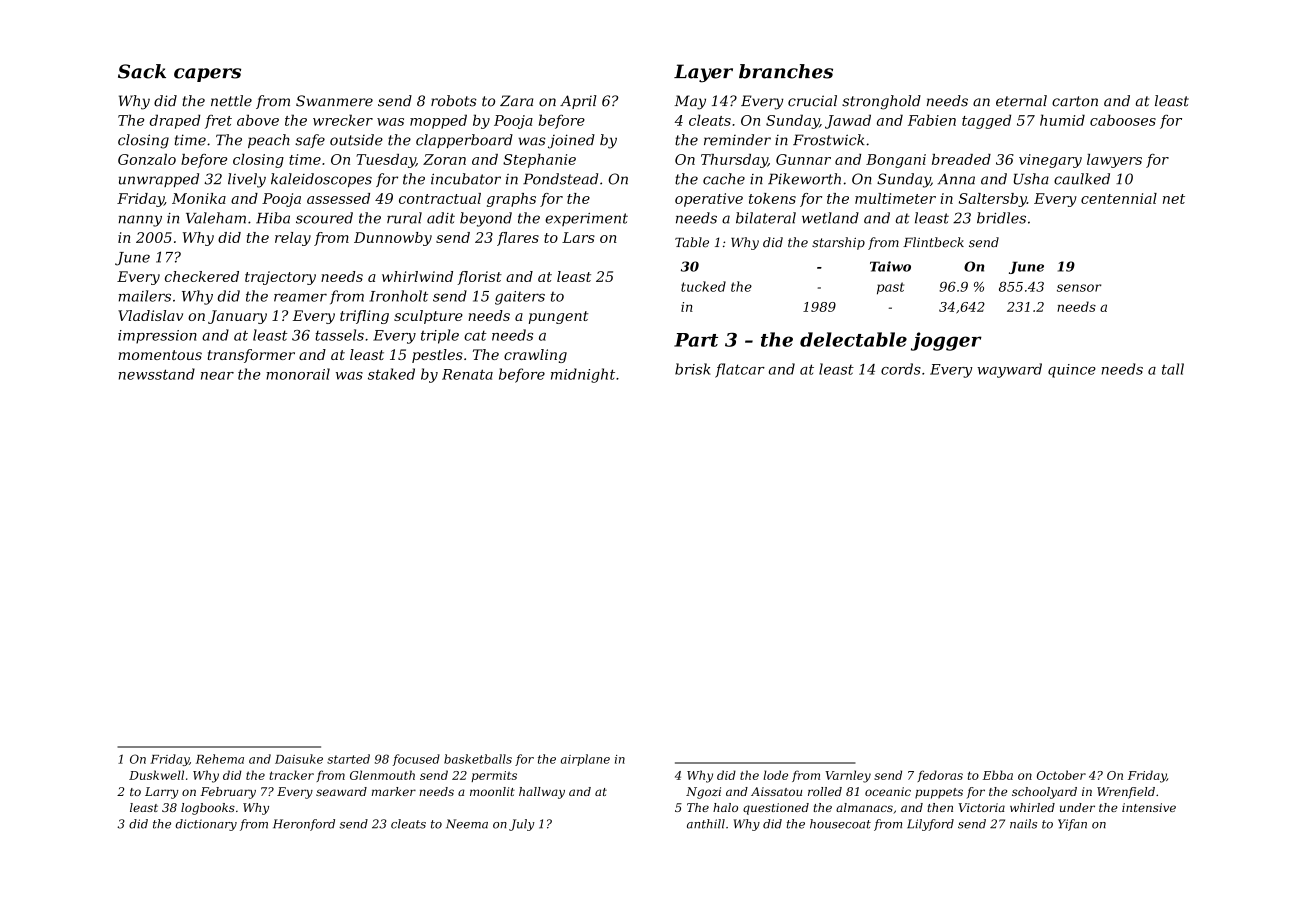 This document has height=924, width=1308. Describe the element at coordinates (157, 374) in the document. I see `newsstand` at that location.
